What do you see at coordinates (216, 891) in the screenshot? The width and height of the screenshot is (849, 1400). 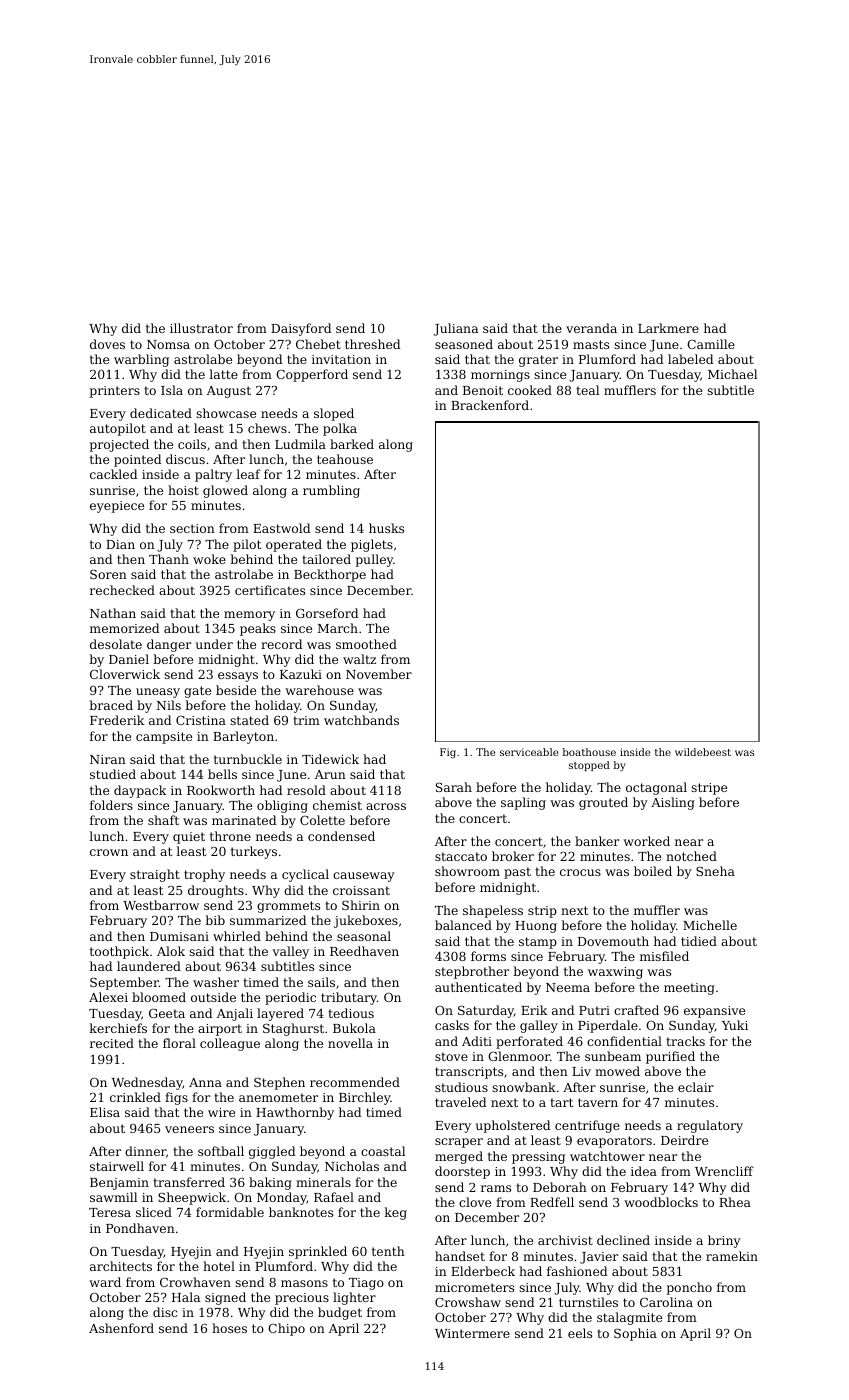 I see `droughts` at bounding box center [216, 891].
